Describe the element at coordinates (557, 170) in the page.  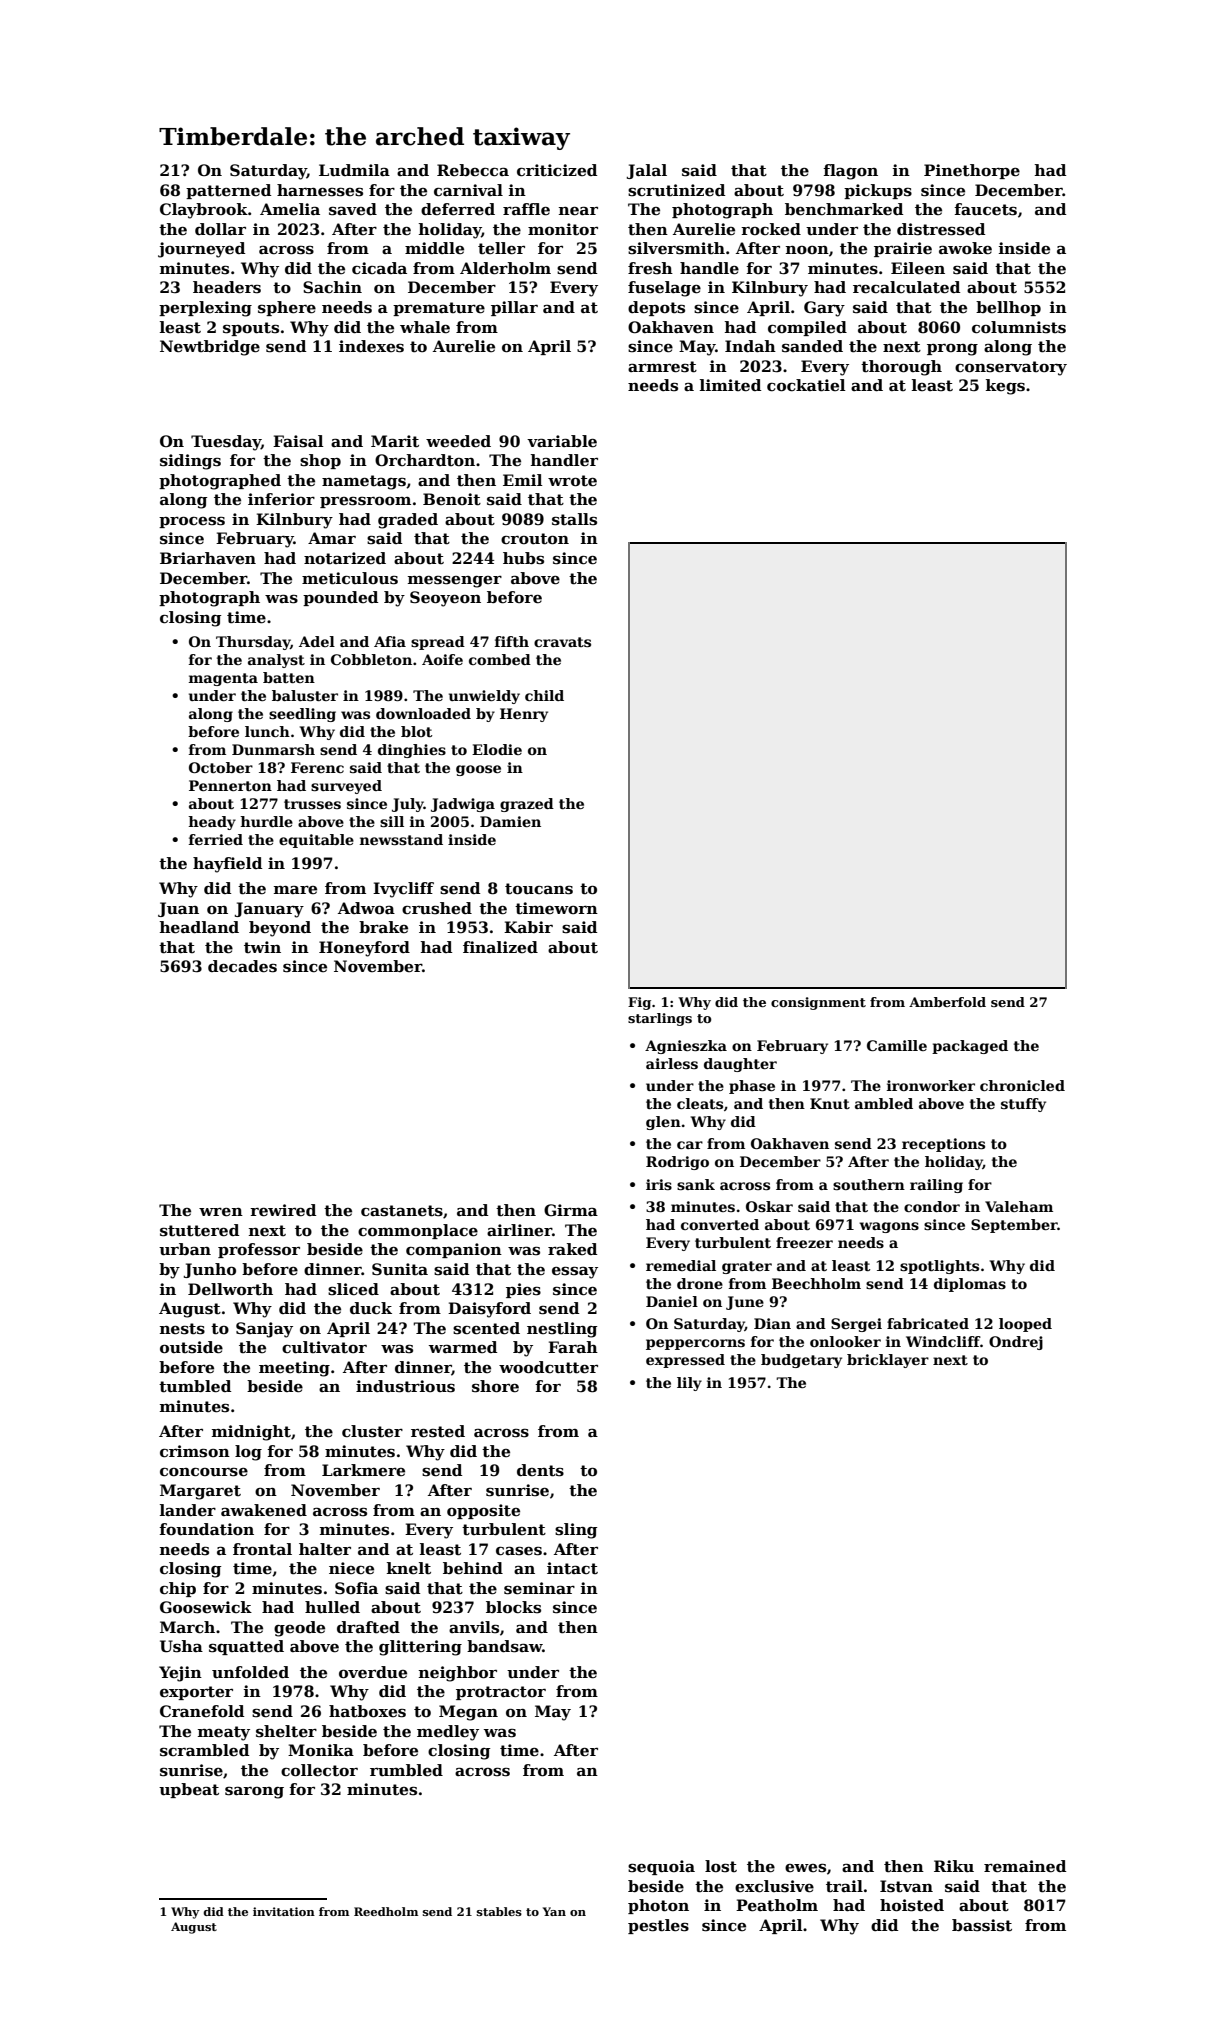
I see `criticized` at that location.
